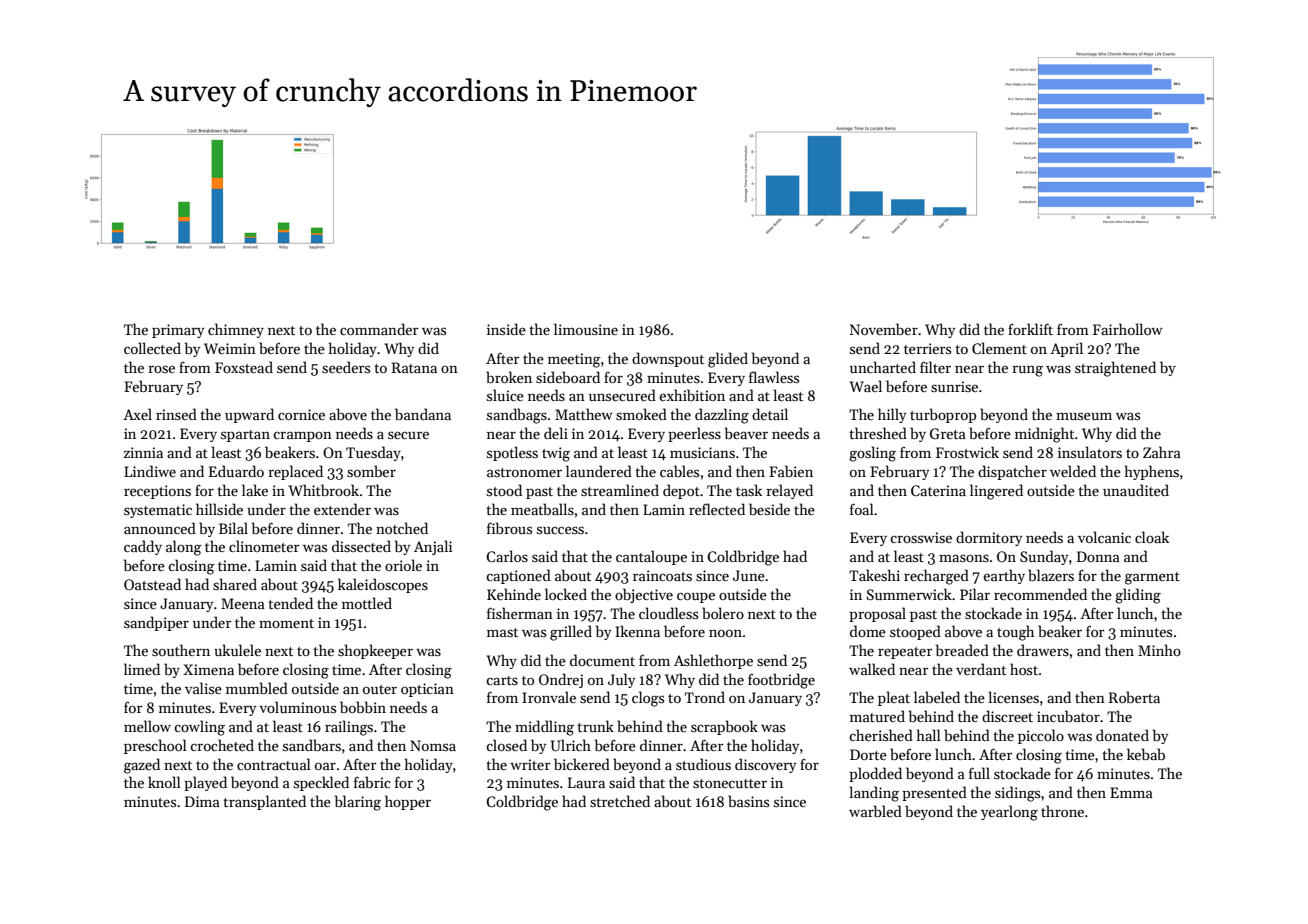 This screenshot has height=924, width=1308. What do you see at coordinates (202, 801) in the screenshot?
I see `Dima` at bounding box center [202, 801].
